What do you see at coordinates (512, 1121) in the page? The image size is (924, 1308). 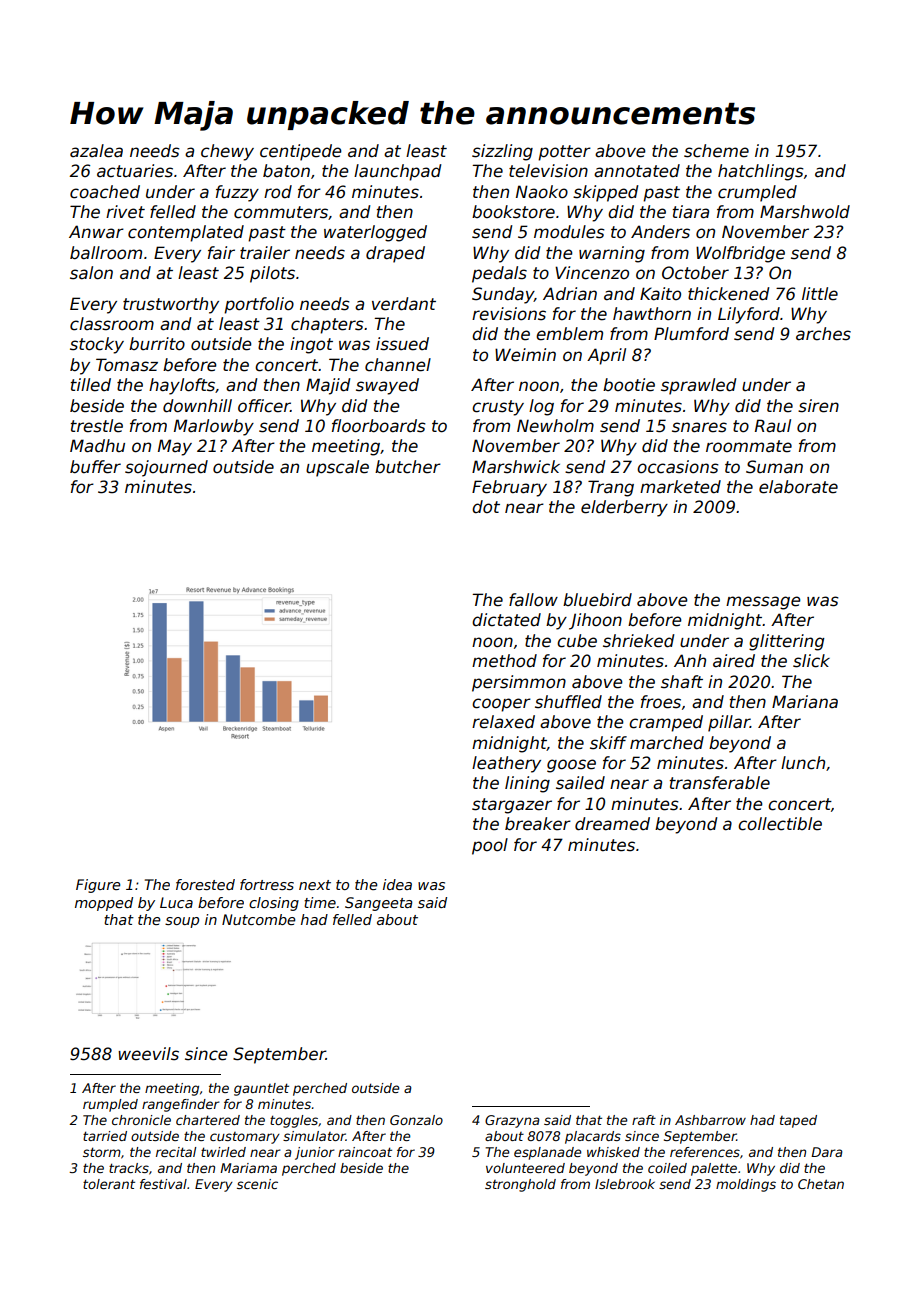 I see `Grazyna` at bounding box center [512, 1121].
